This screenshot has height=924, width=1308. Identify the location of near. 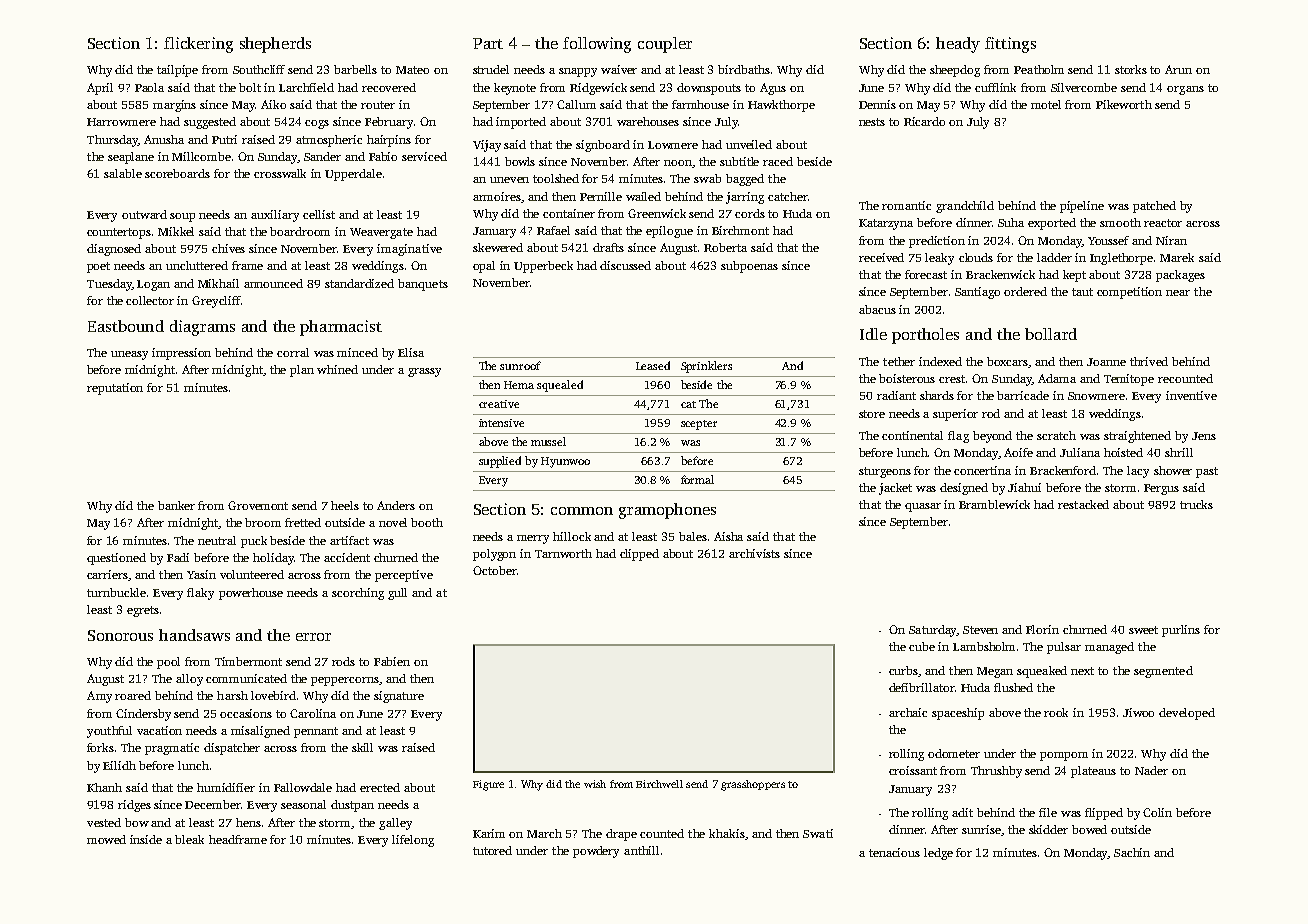
(1178, 293).
